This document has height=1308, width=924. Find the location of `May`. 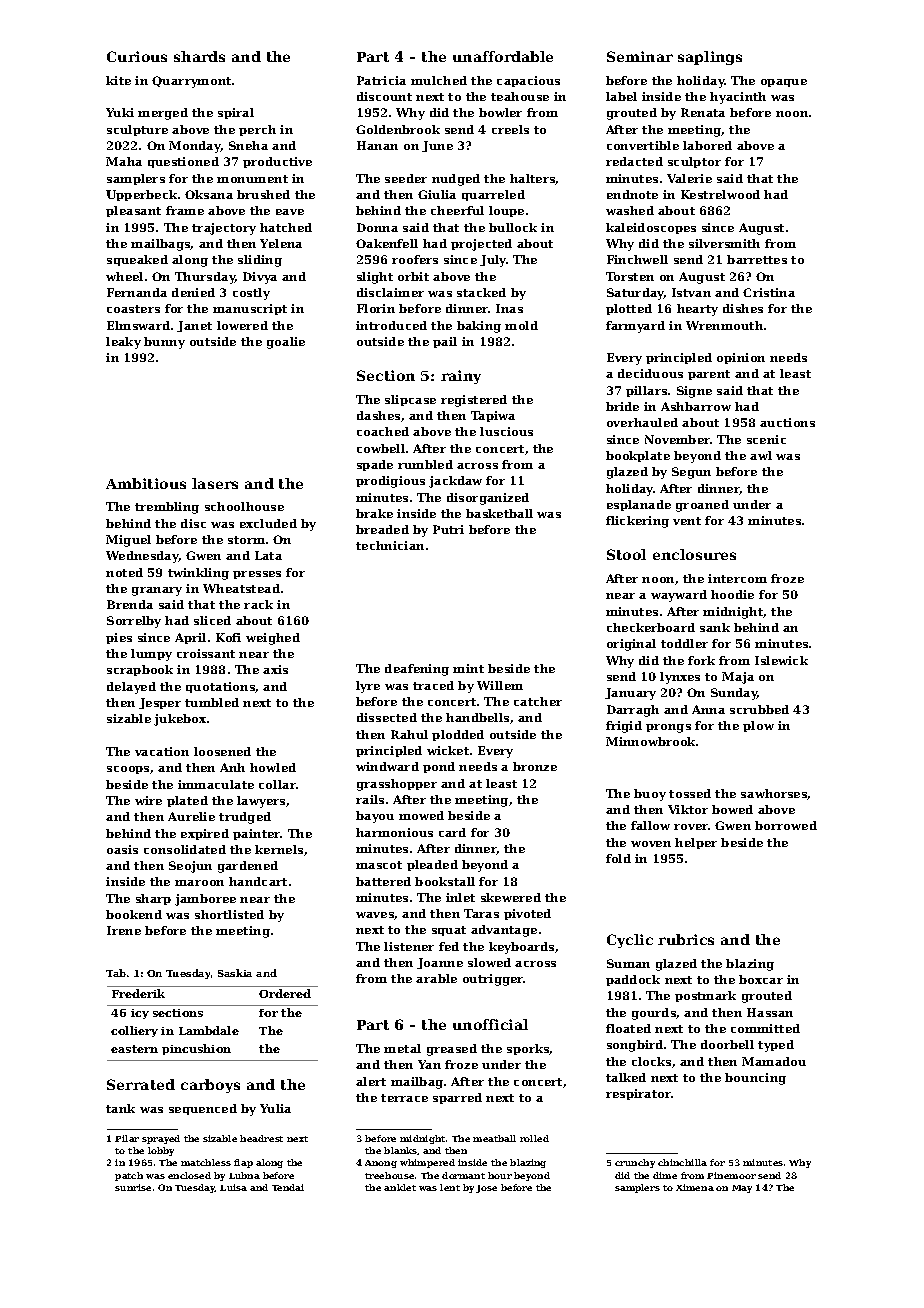

May is located at coordinates (742, 1189).
